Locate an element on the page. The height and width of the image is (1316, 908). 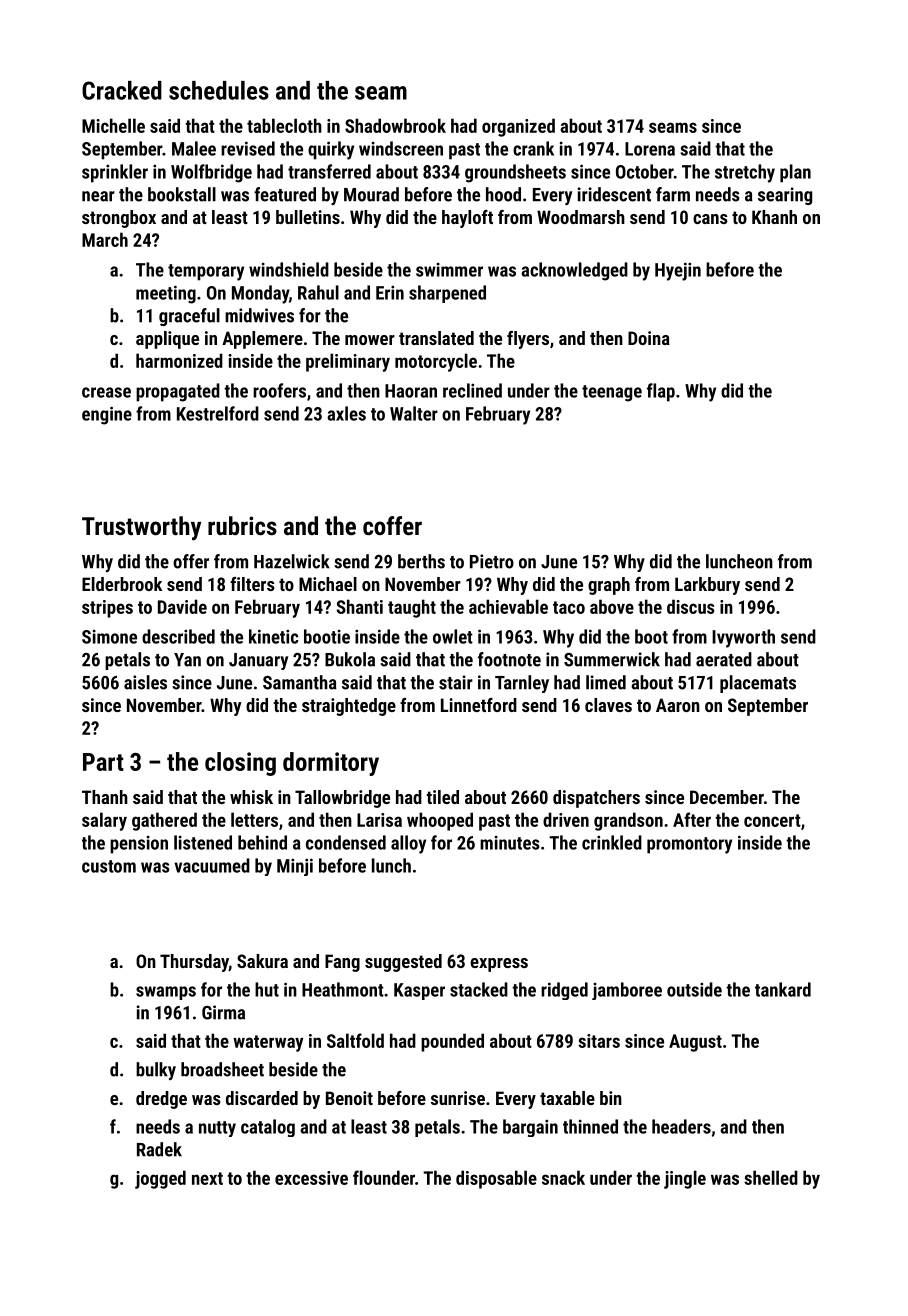
engine is located at coordinates (107, 415).
